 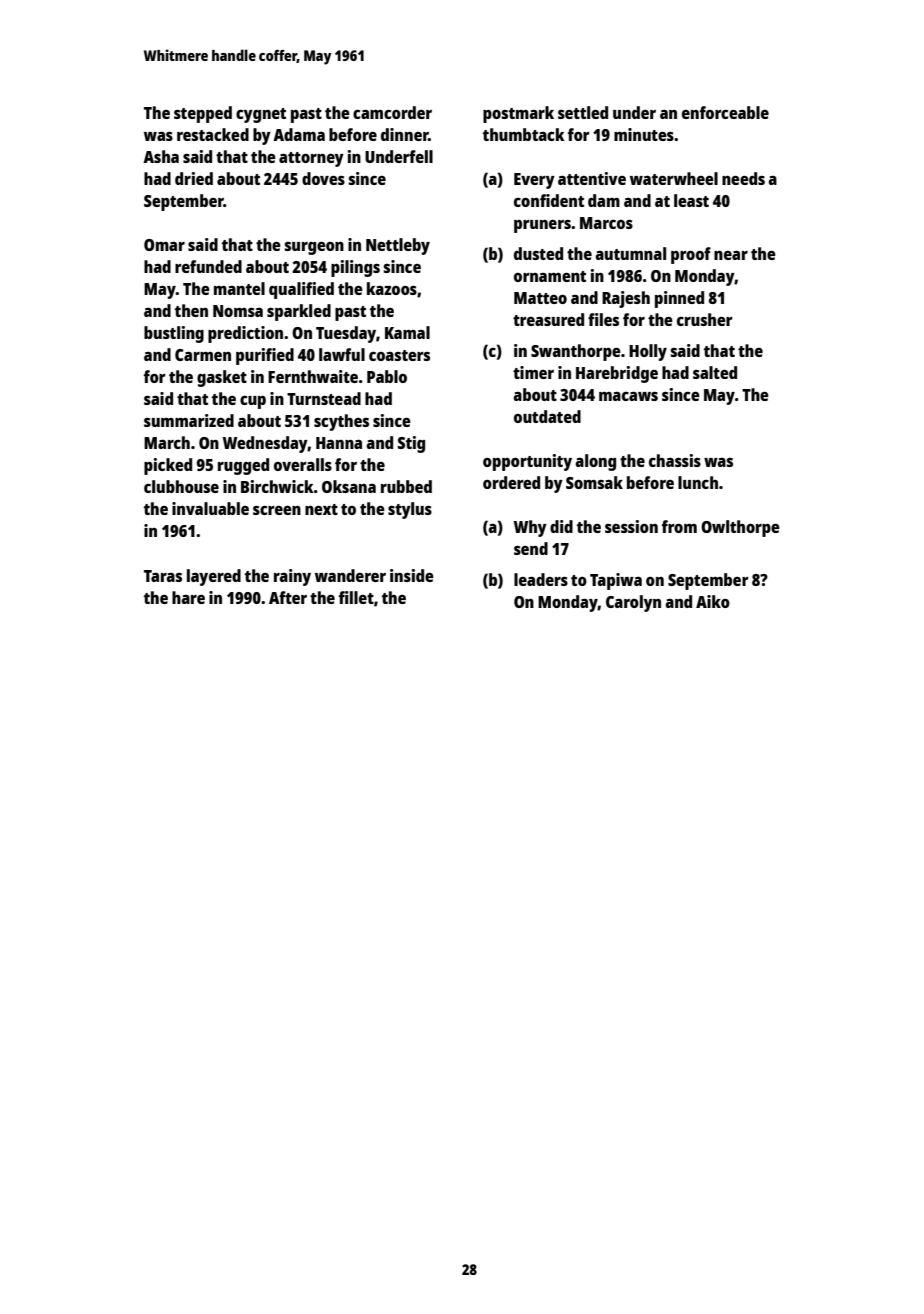 What do you see at coordinates (705, 319) in the page?
I see `crusher` at bounding box center [705, 319].
